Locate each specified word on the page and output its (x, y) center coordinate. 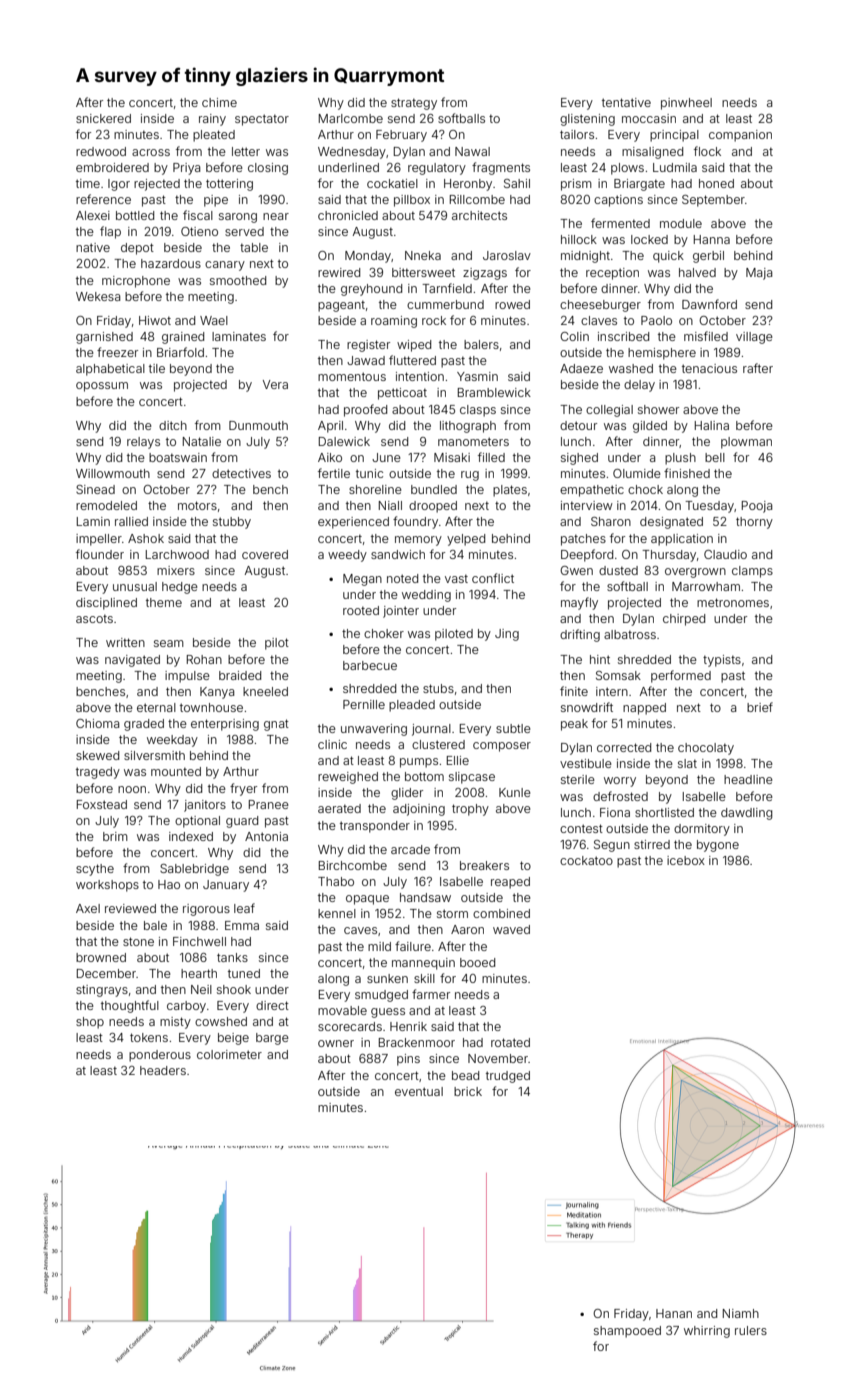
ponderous (160, 1056)
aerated (339, 808)
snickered (103, 118)
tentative (626, 102)
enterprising (225, 725)
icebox (686, 860)
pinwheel (686, 104)
